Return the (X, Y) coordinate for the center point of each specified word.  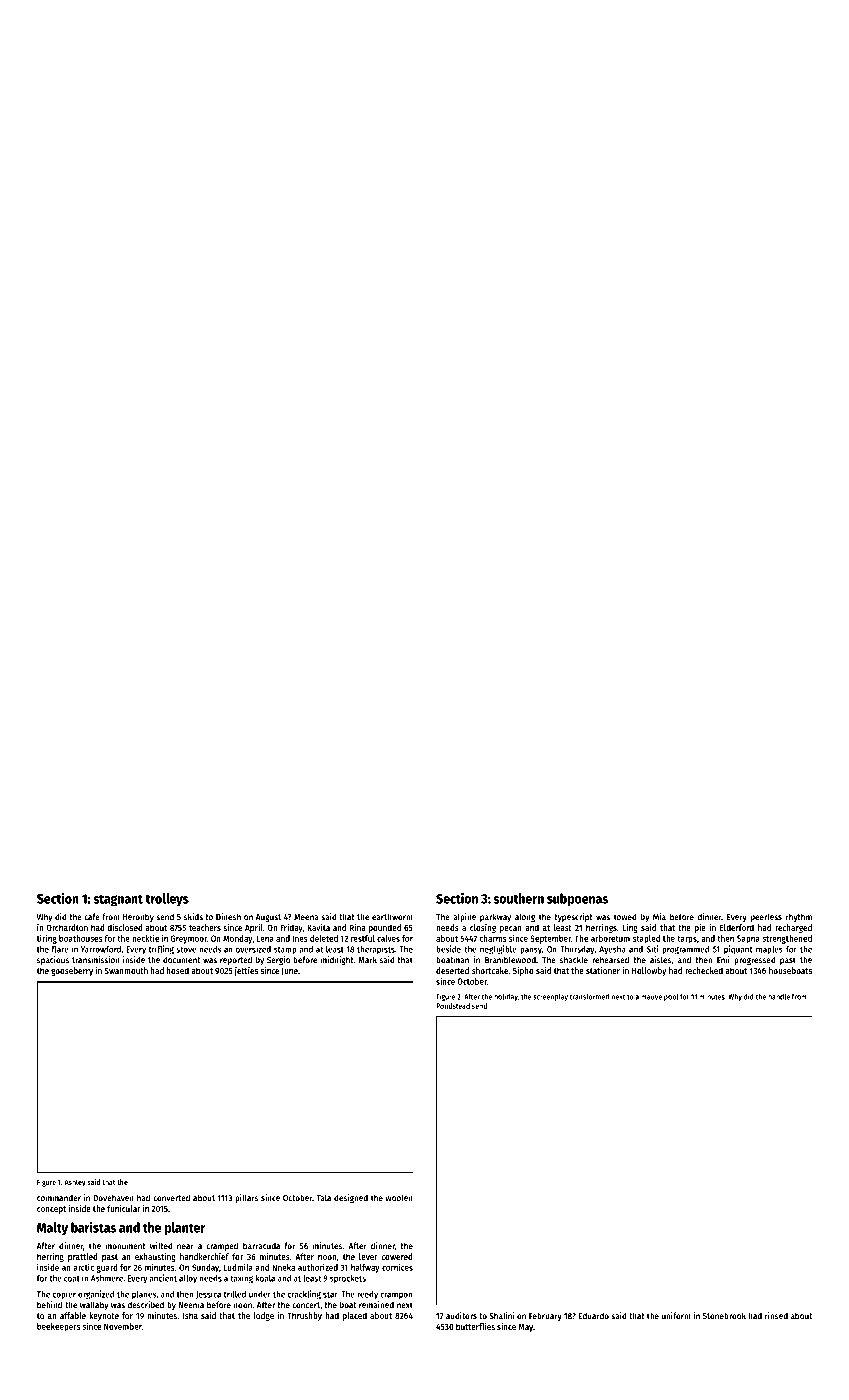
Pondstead (453, 1006)
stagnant (118, 900)
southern (518, 898)
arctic (84, 1267)
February (545, 1316)
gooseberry (72, 971)
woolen (399, 1198)
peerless (766, 917)
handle (779, 997)
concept (51, 1210)
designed (351, 1198)
